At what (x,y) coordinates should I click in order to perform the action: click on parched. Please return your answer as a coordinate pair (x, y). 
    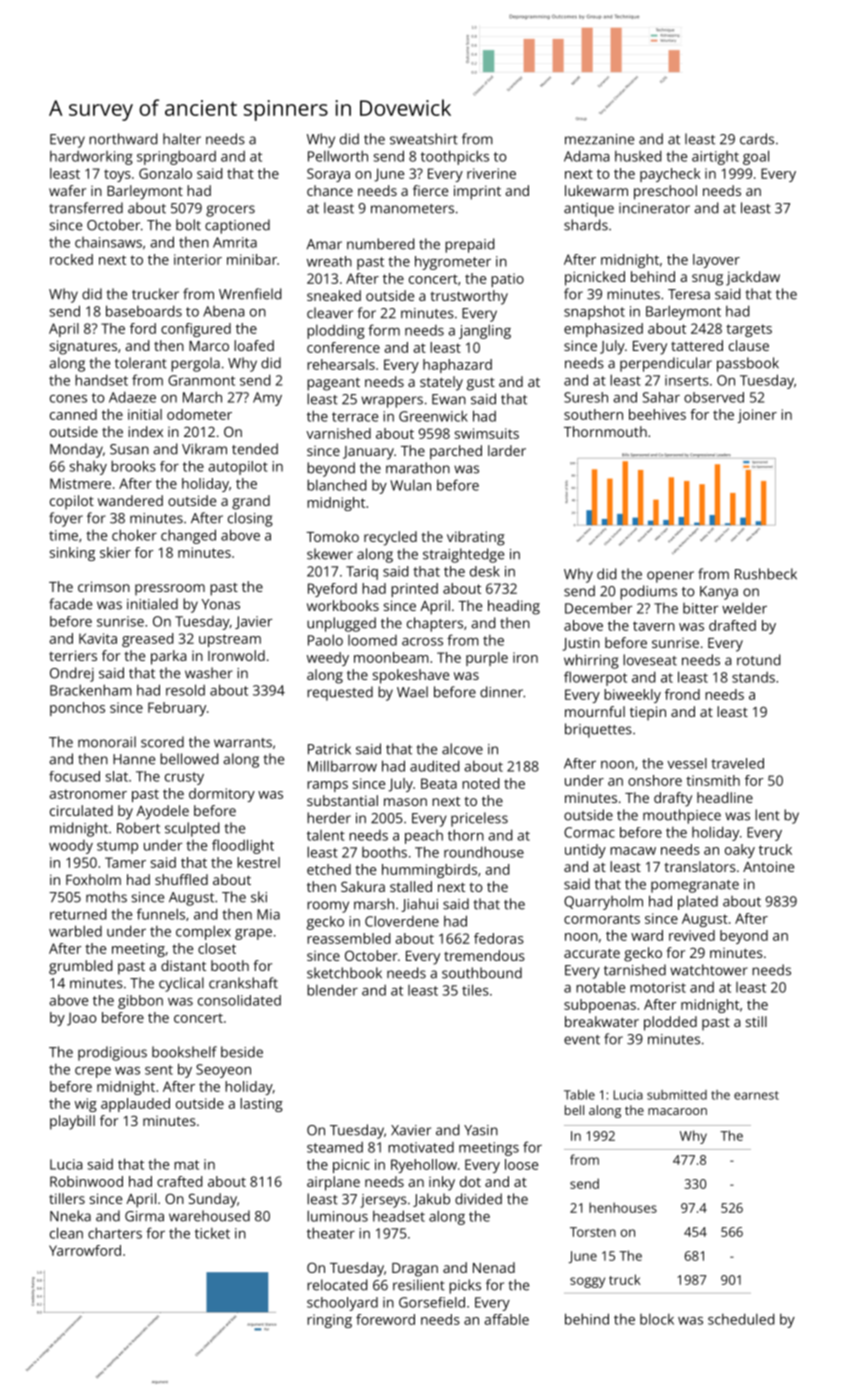
    Looking at the image, I should click on (456, 452).
